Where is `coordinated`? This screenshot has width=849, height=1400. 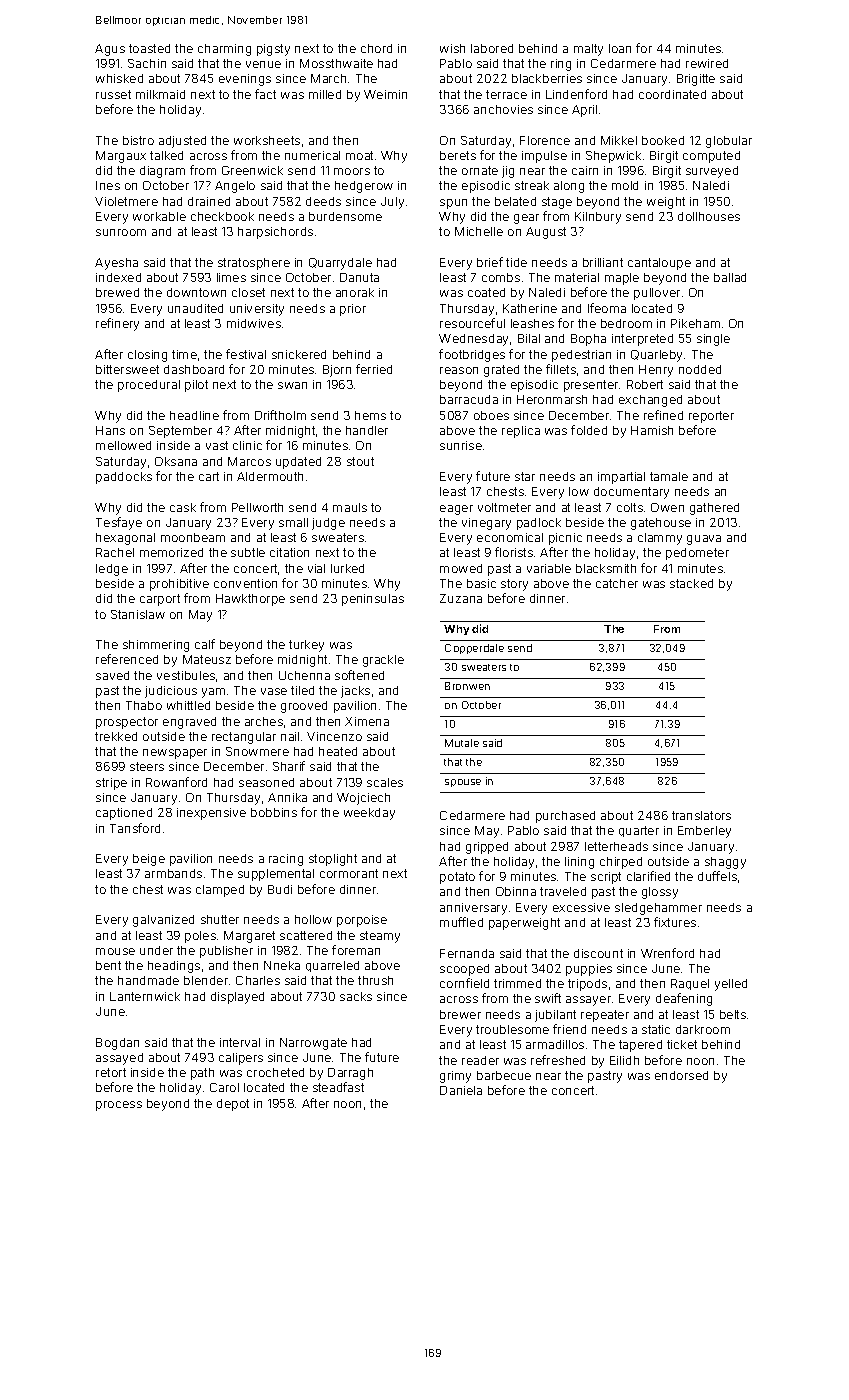
coordinated is located at coordinates (672, 94).
